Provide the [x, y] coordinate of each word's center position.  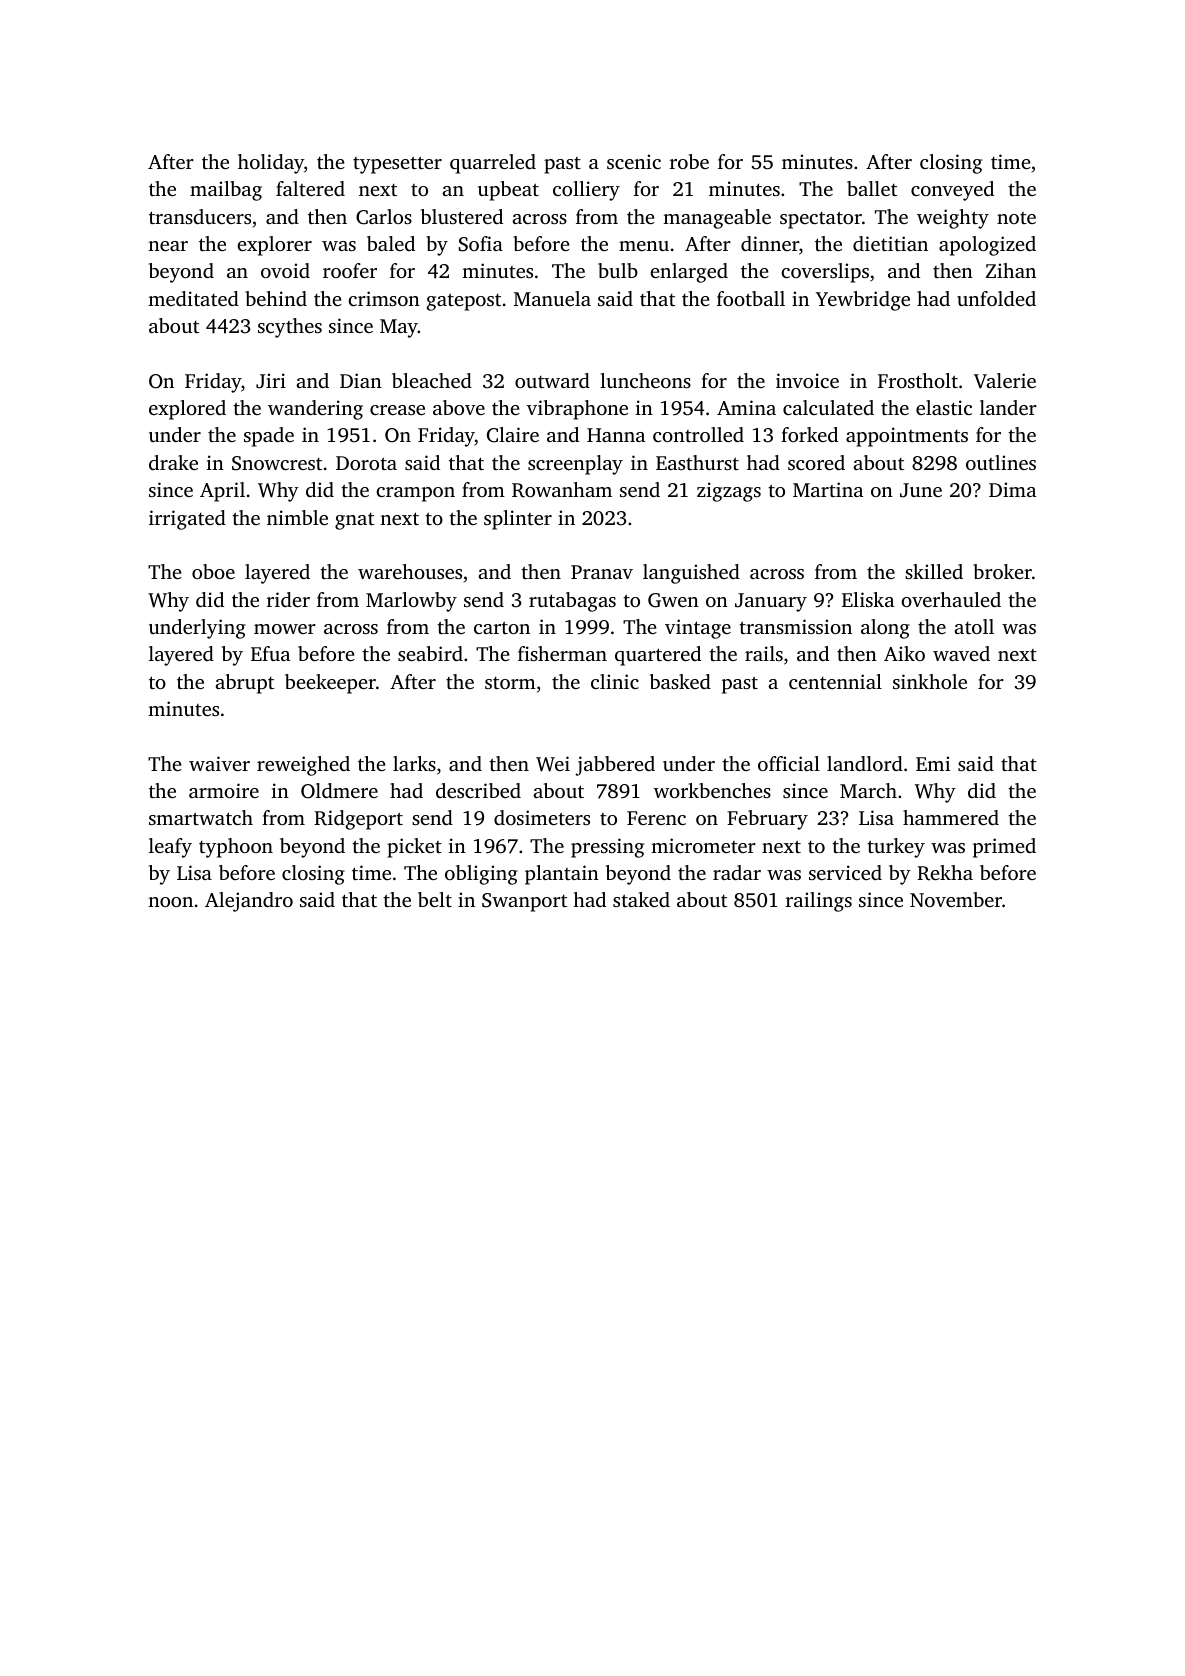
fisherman [562, 653]
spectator [821, 220]
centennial [835, 681]
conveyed [952, 191]
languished [691, 574]
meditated [193, 298]
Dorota [366, 463]
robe [689, 161]
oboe [213, 571]
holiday [271, 164]
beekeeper [330, 684]
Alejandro [249, 902]
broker [1002, 571]
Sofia [481, 244]
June [921, 490]
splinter [518, 520]
